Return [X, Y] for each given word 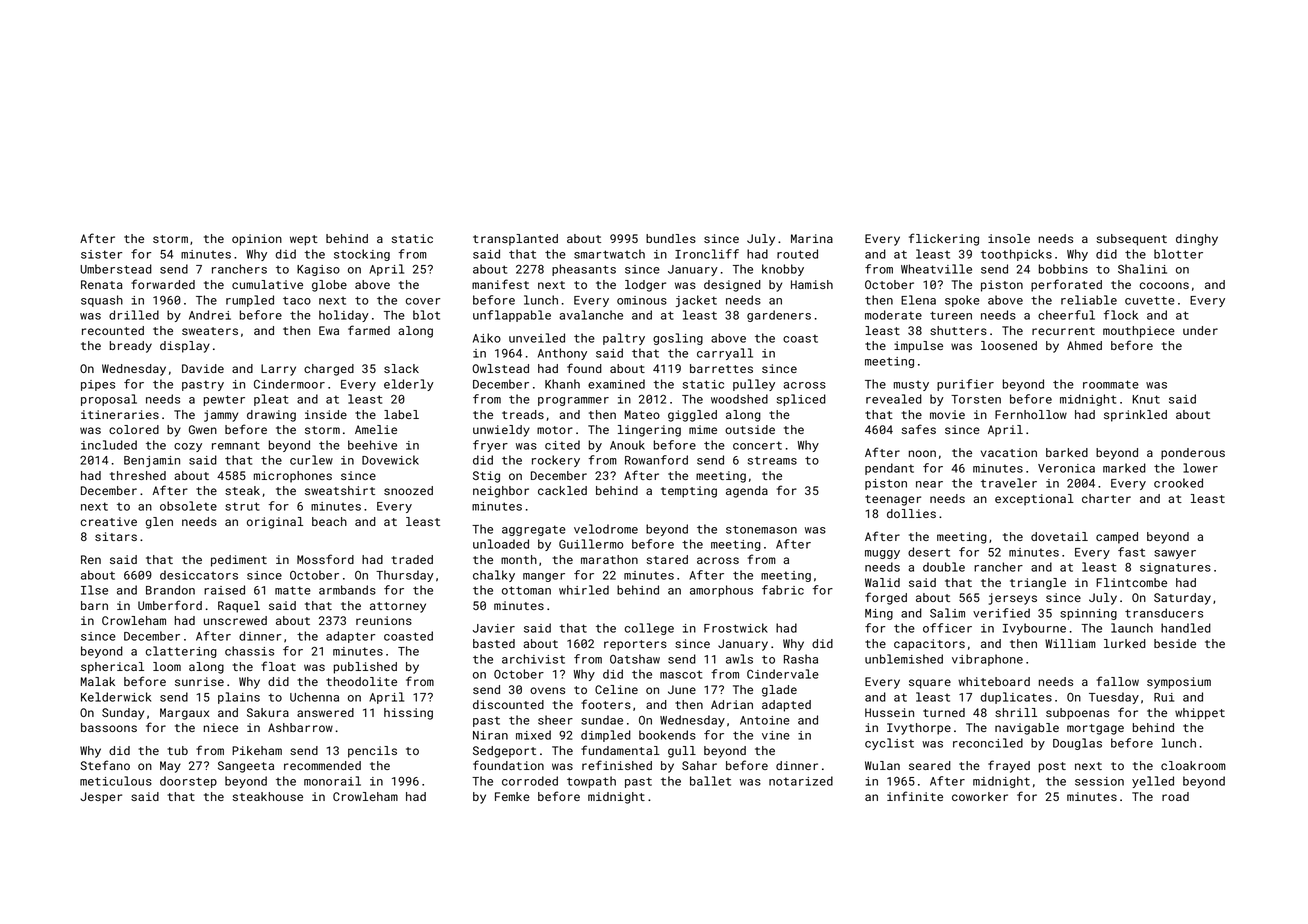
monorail [332, 781]
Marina [812, 238]
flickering [944, 239]
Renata [102, 284]
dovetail [1059, 536]
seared [930, 765]
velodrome [606, 529]
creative [109, 521]
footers [606, 704]
